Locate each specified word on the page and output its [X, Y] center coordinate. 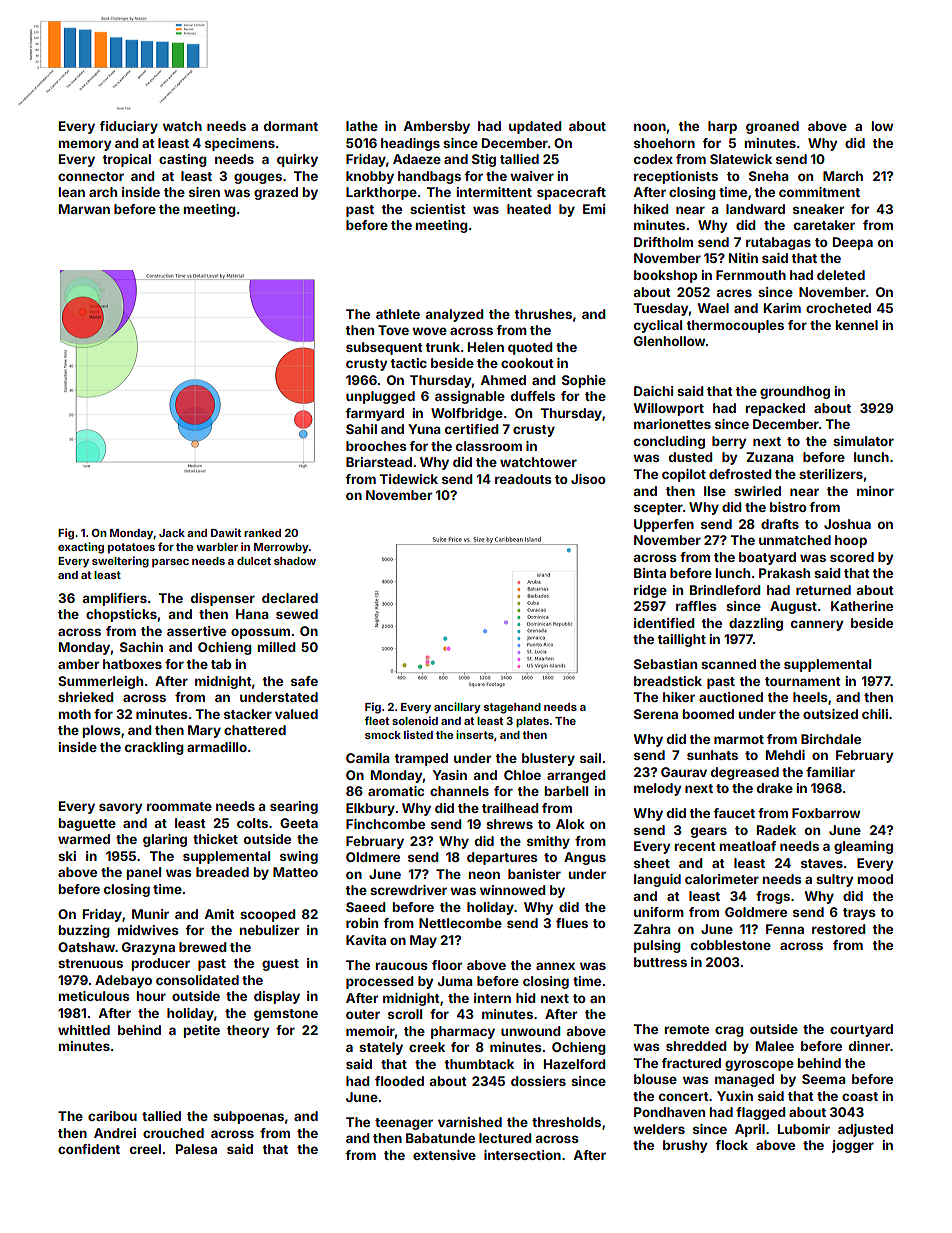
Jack [172, 533]
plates [532, 722]
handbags [429, 177]
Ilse [715, 491]
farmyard [374, 414]
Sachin [141, 647]
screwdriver [408, 890]
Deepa [853, 243]
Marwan [84, 209]
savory [120, 808]
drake [775, 788]
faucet [734, 813]
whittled [84, 1030]
